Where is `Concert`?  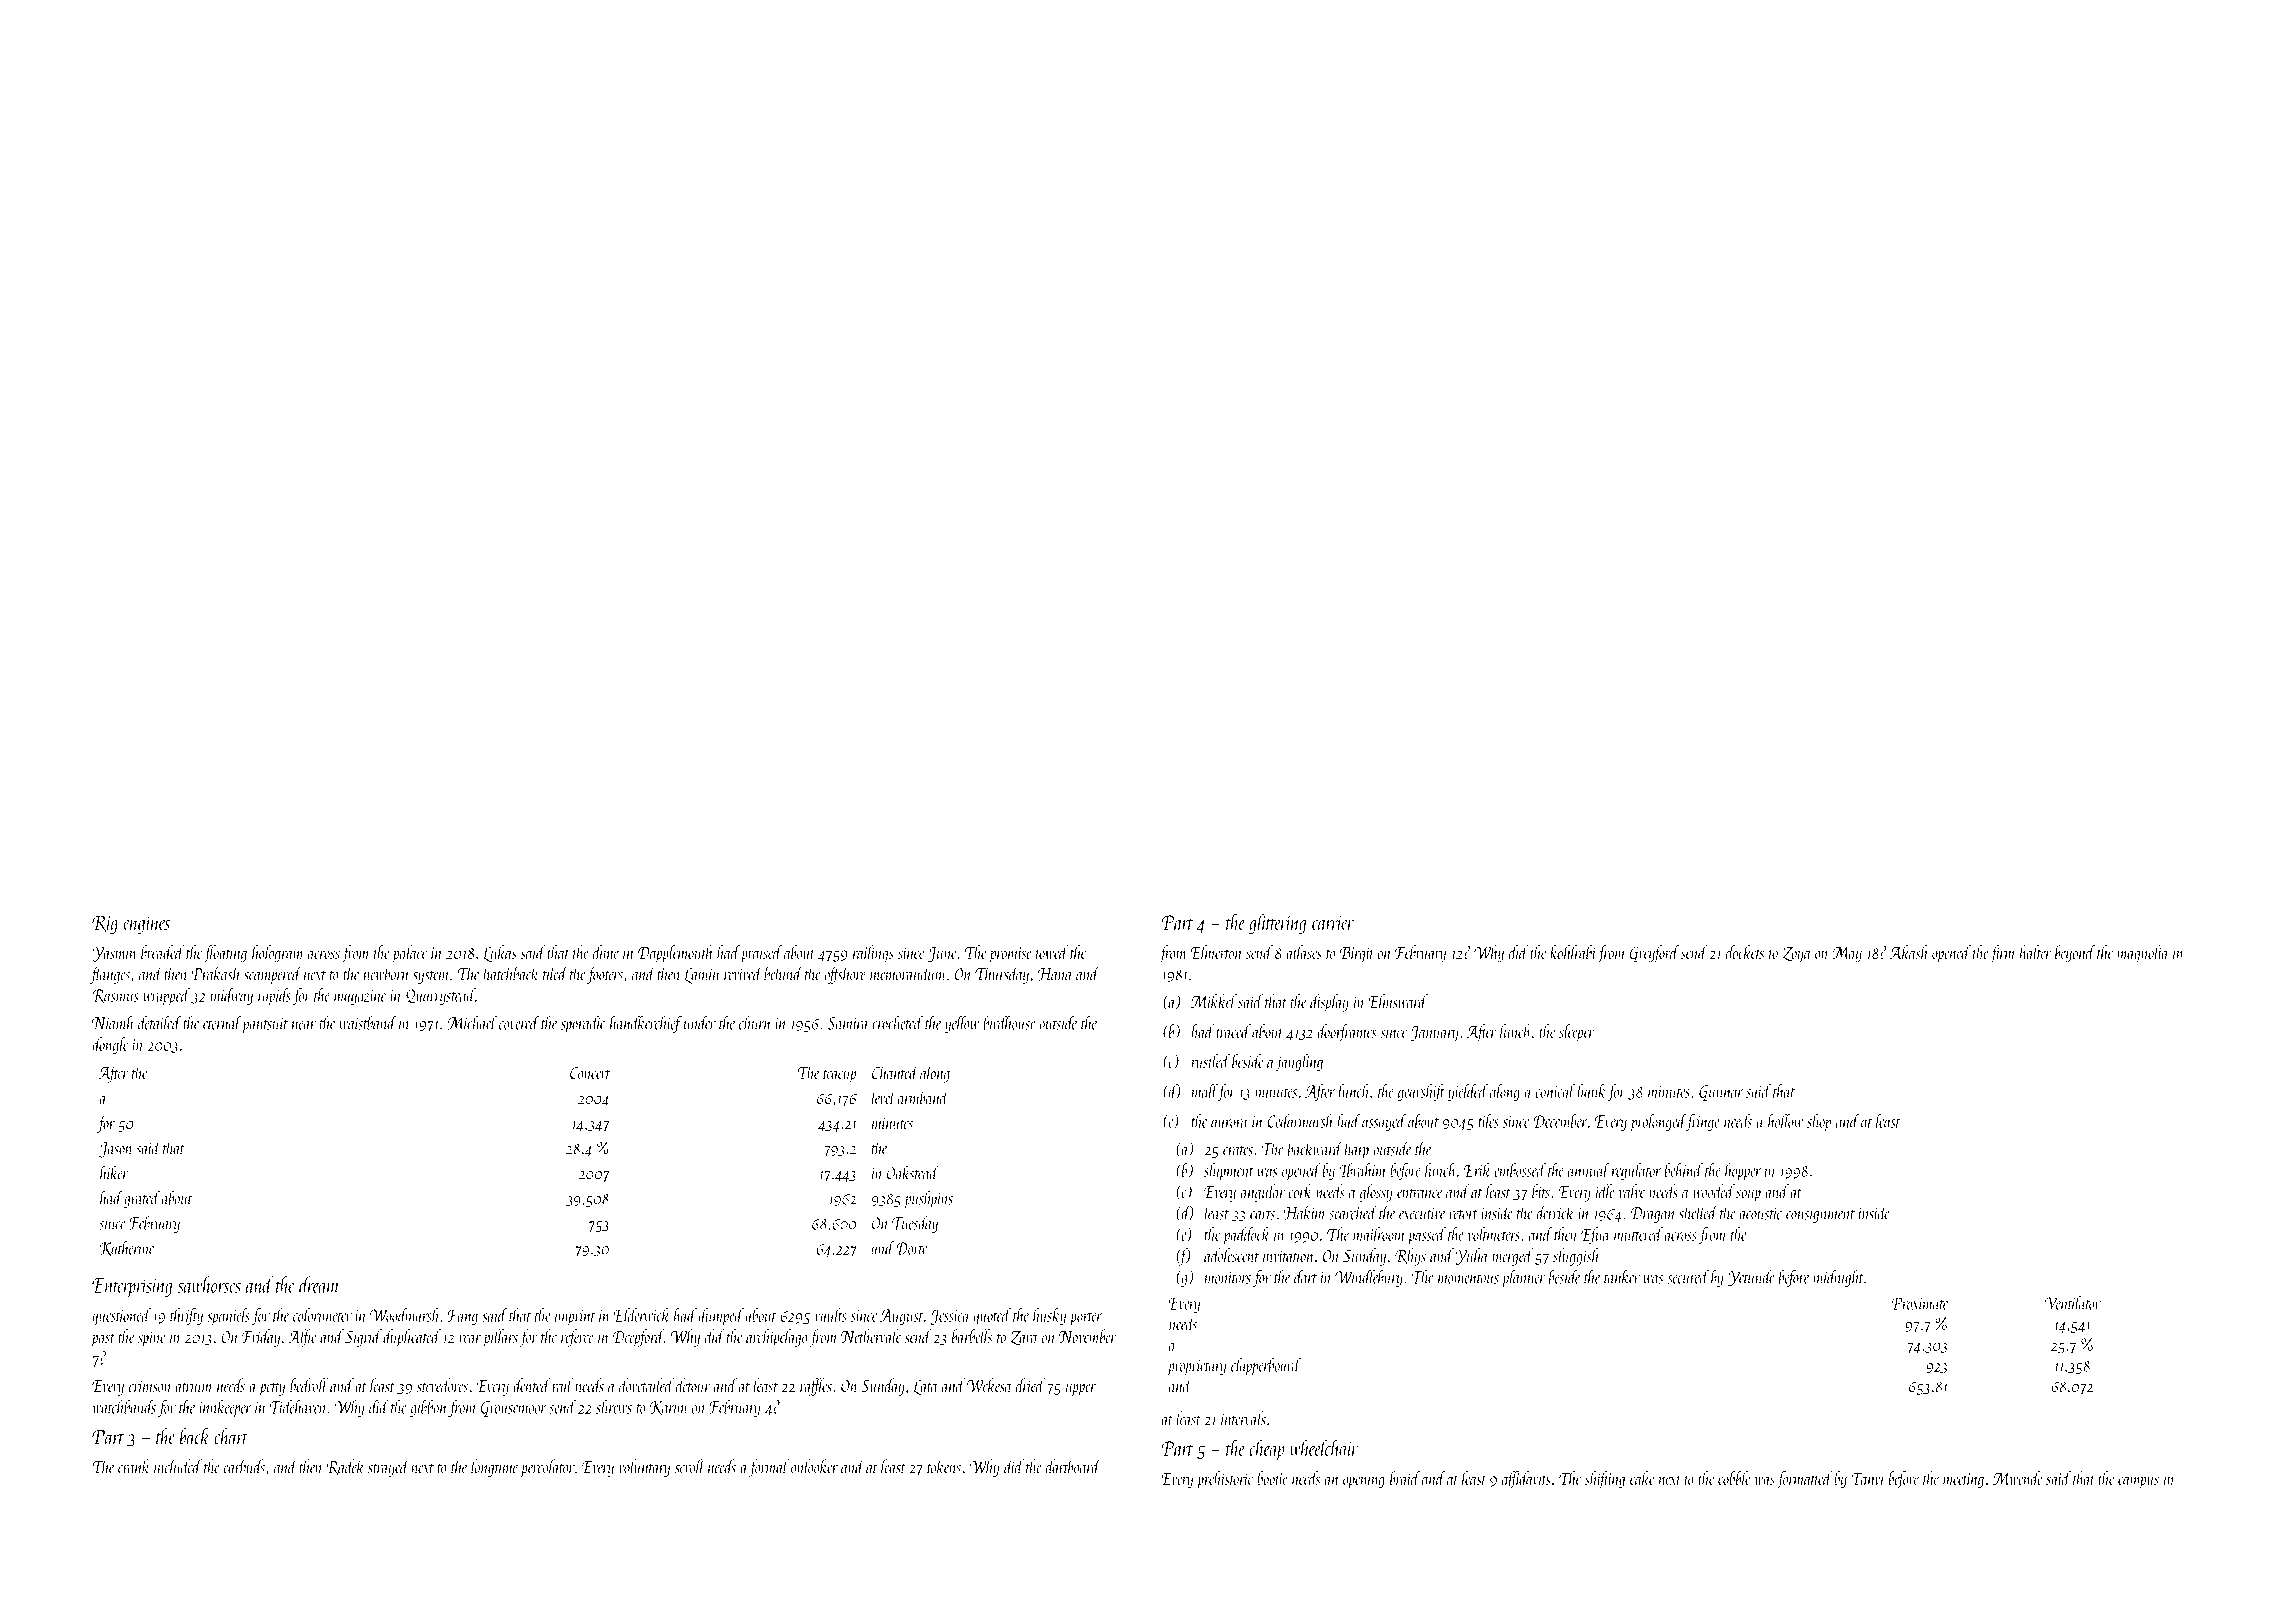 Concert is located at coordinates (590, 1073).
